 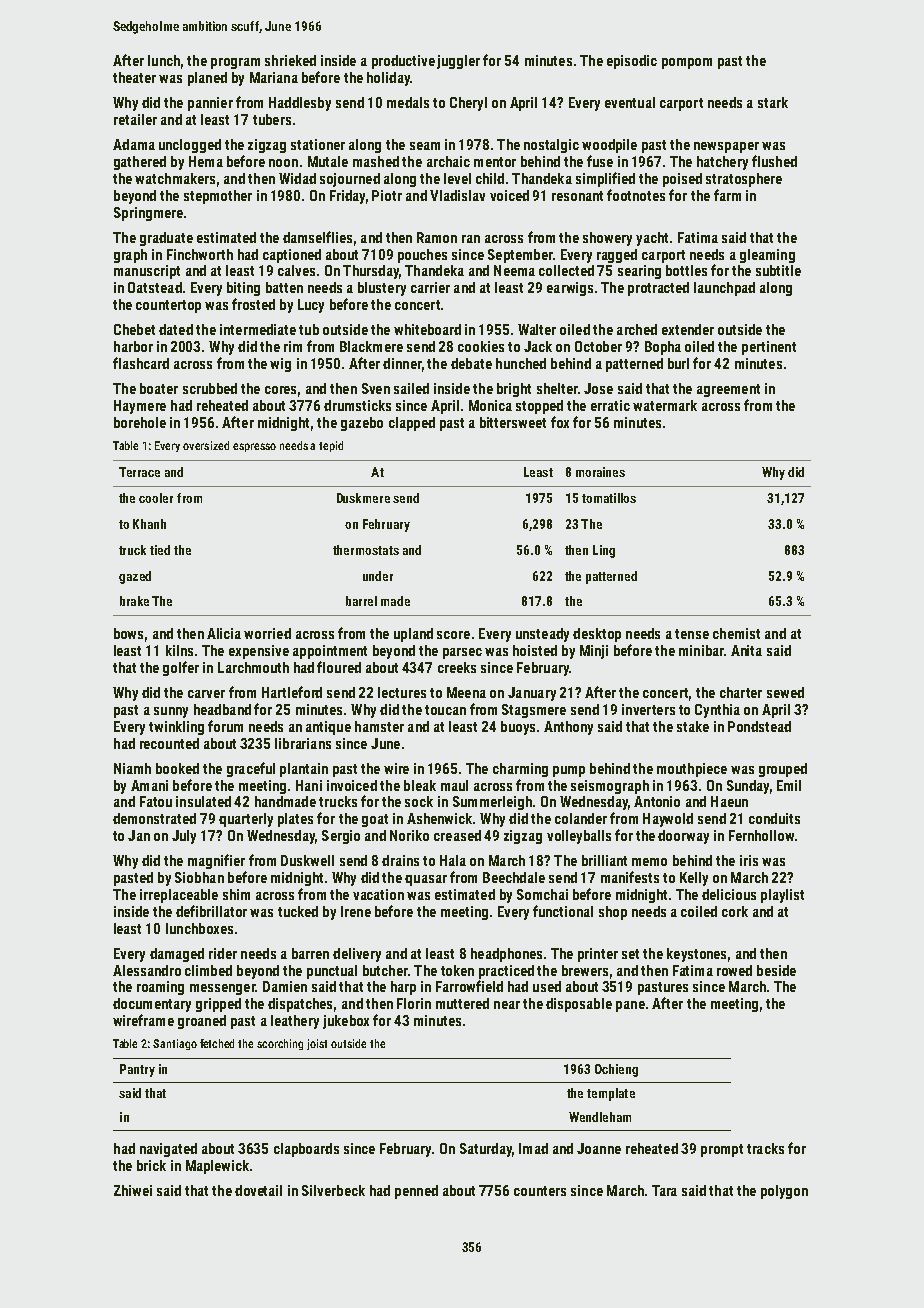 What do you see at coordinates (147, 272) in the screenshot?
I see `manuscript` at bounding box center [147, 272].
